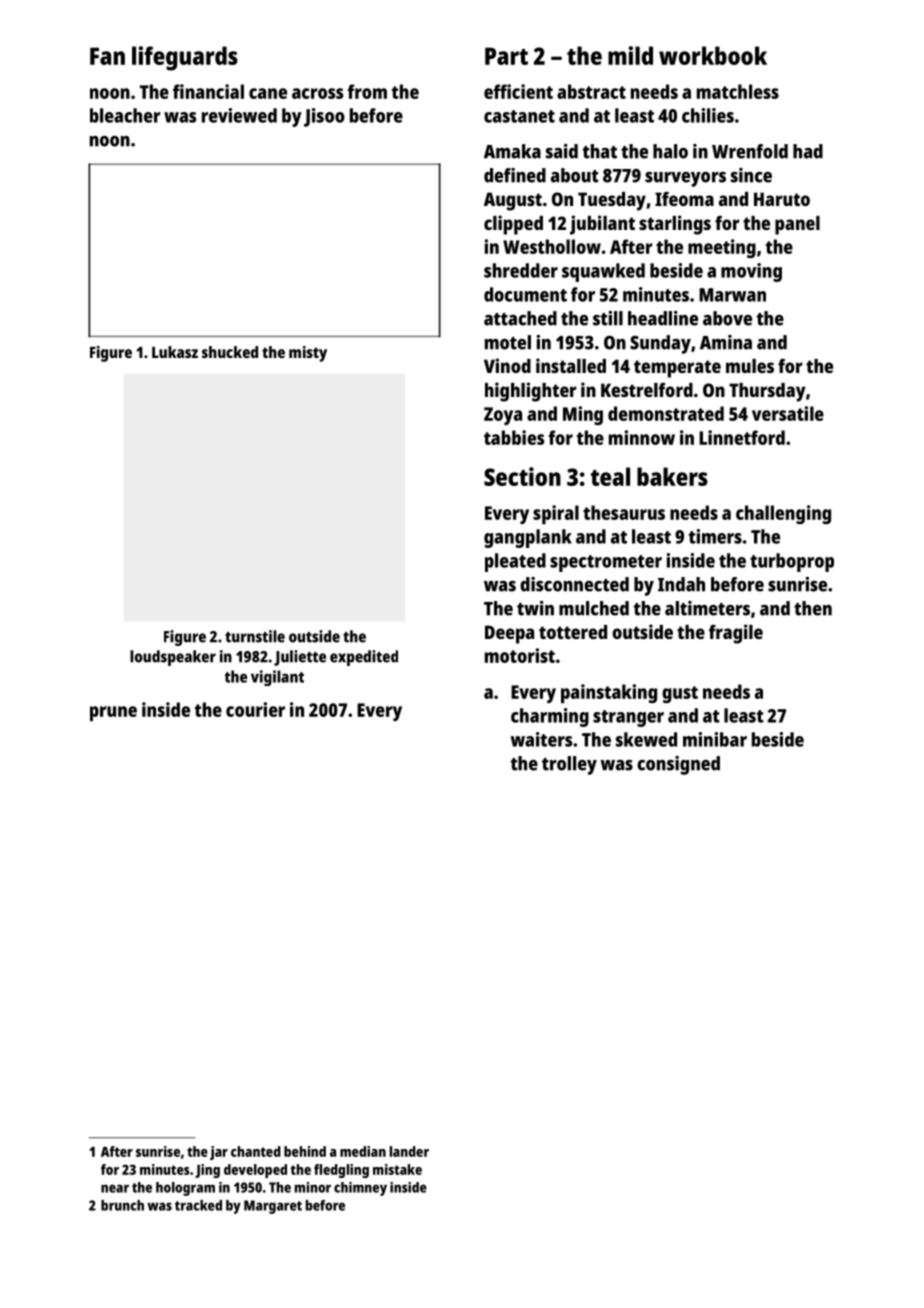  I want to click on bleacher, so click(125, 115).
